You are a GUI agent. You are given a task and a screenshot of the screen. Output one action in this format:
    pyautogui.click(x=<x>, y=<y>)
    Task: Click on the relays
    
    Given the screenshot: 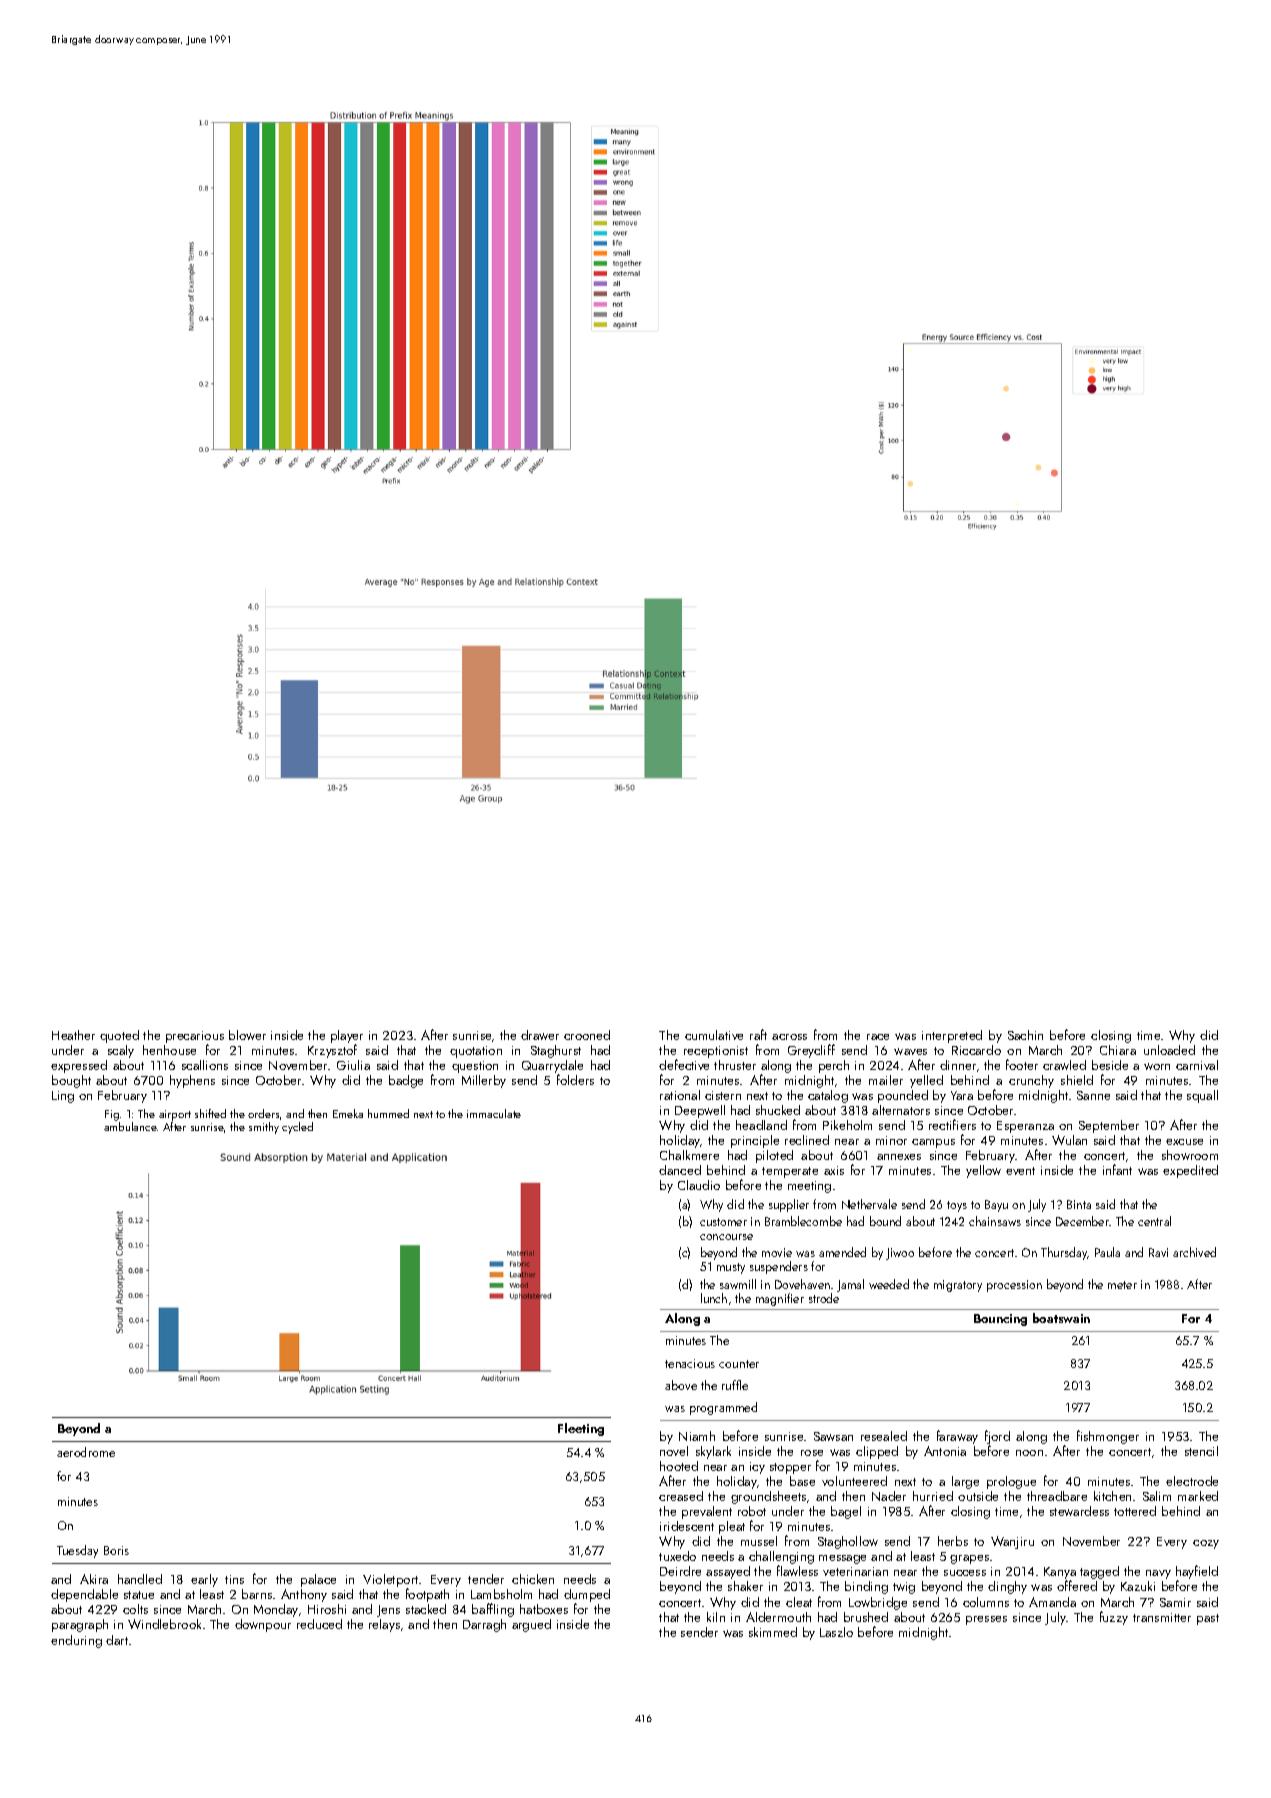 What is the action you would take?
    pyautogui.click(x=384, y=1625)
